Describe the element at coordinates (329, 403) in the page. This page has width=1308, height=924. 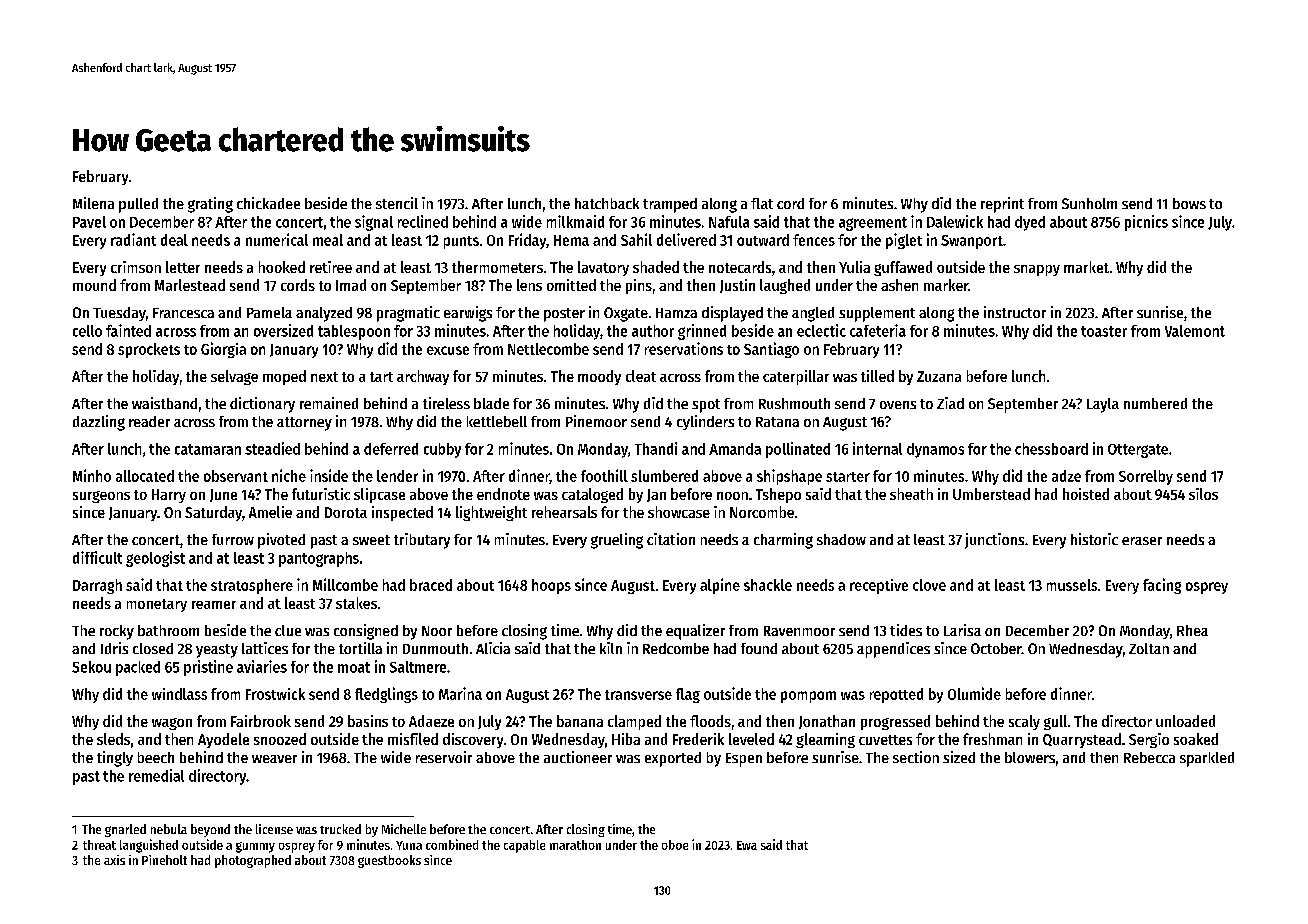
I see `remained` at that location.
